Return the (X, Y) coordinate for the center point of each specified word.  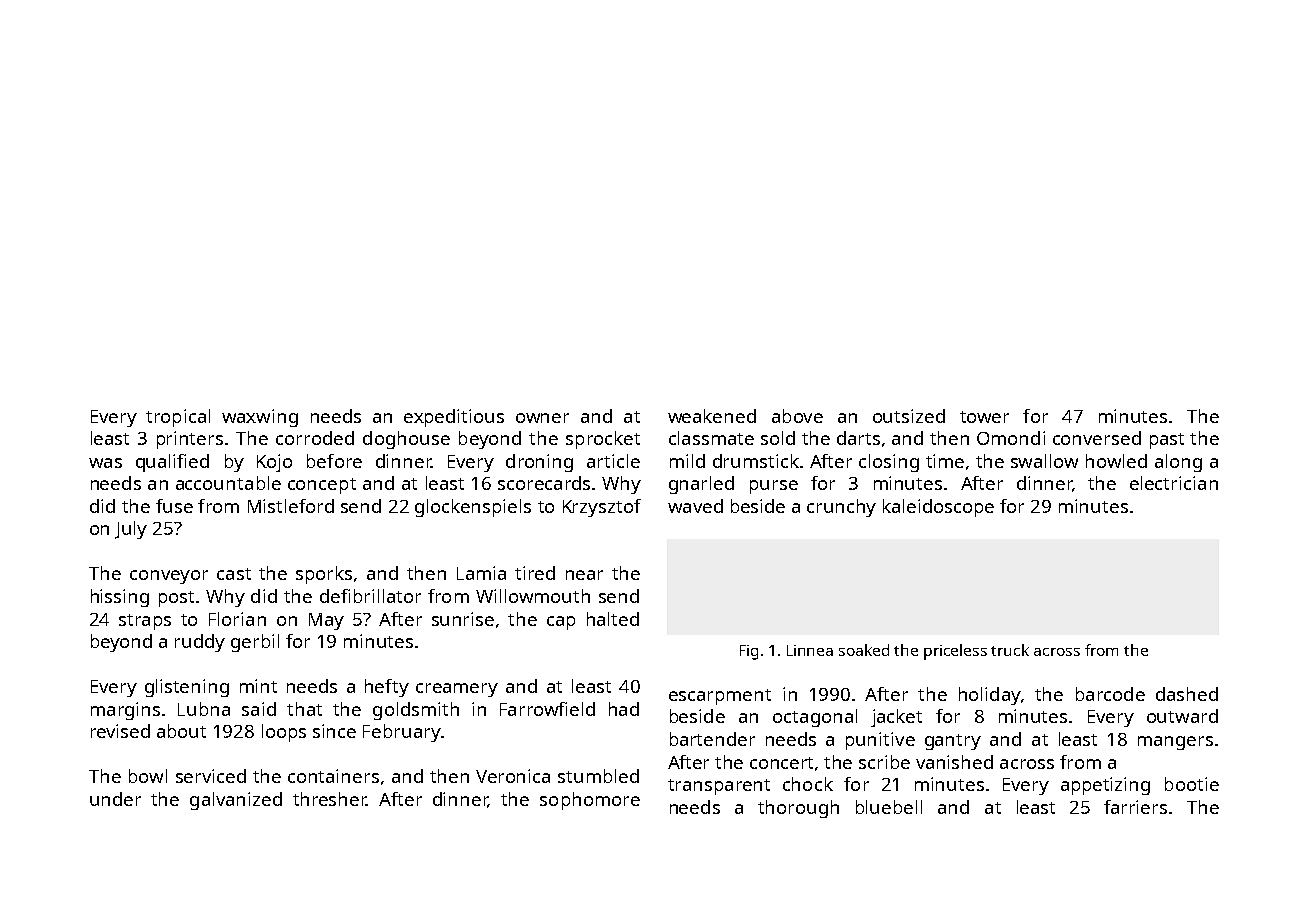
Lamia (481, 573)
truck (1010, 650)
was (105, 463)
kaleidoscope (938, 508)
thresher (329, 799)
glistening (187, 688)
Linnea (810, 650)
